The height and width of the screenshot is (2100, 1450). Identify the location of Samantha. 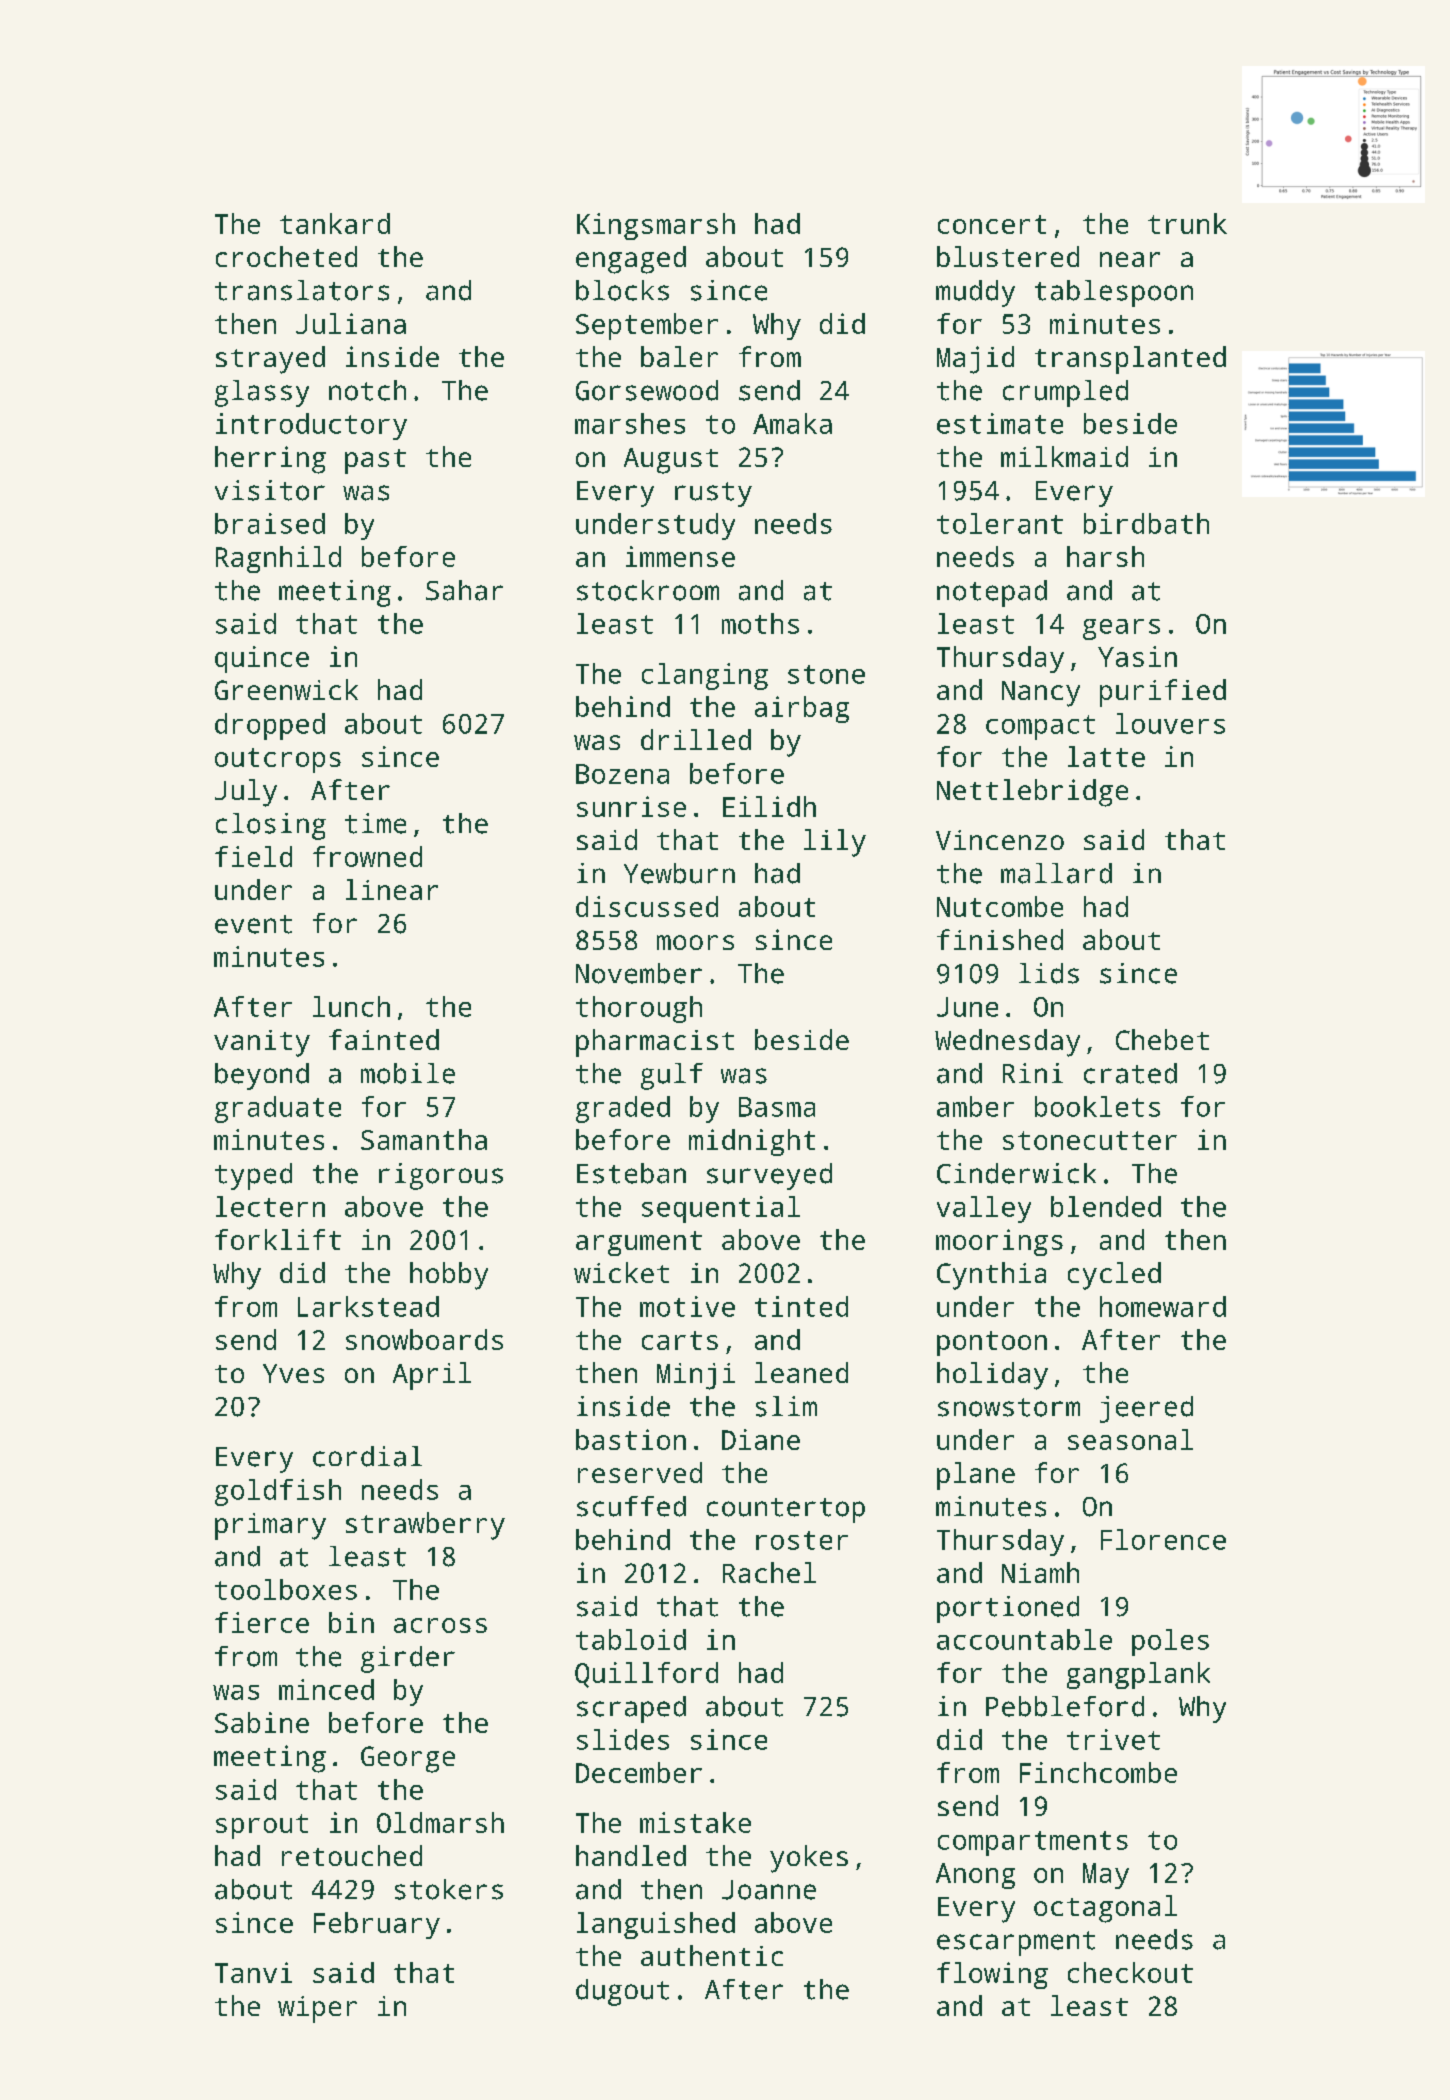
(424, 1139).
